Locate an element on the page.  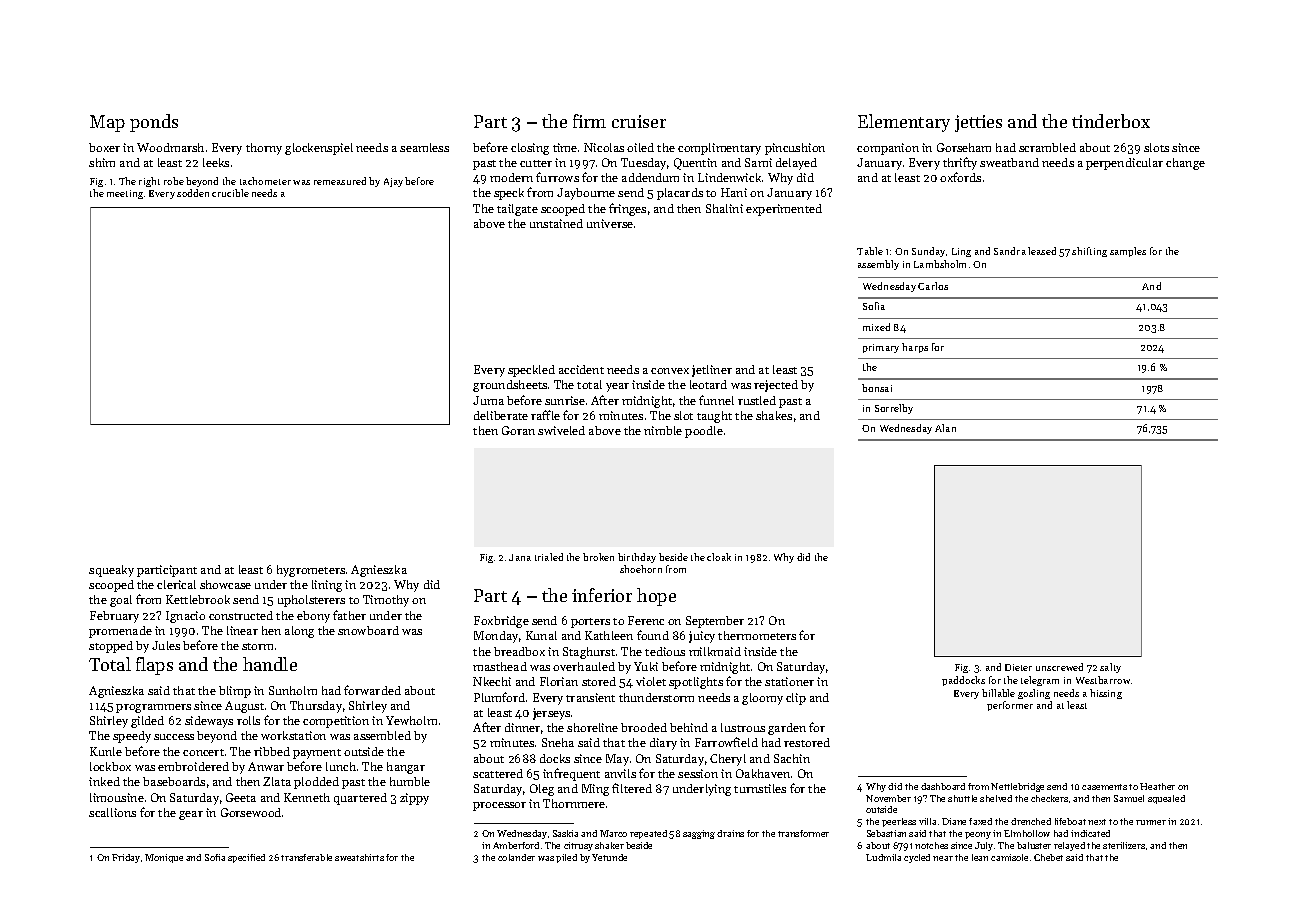
poodle is located at coordinates (704, 432).
